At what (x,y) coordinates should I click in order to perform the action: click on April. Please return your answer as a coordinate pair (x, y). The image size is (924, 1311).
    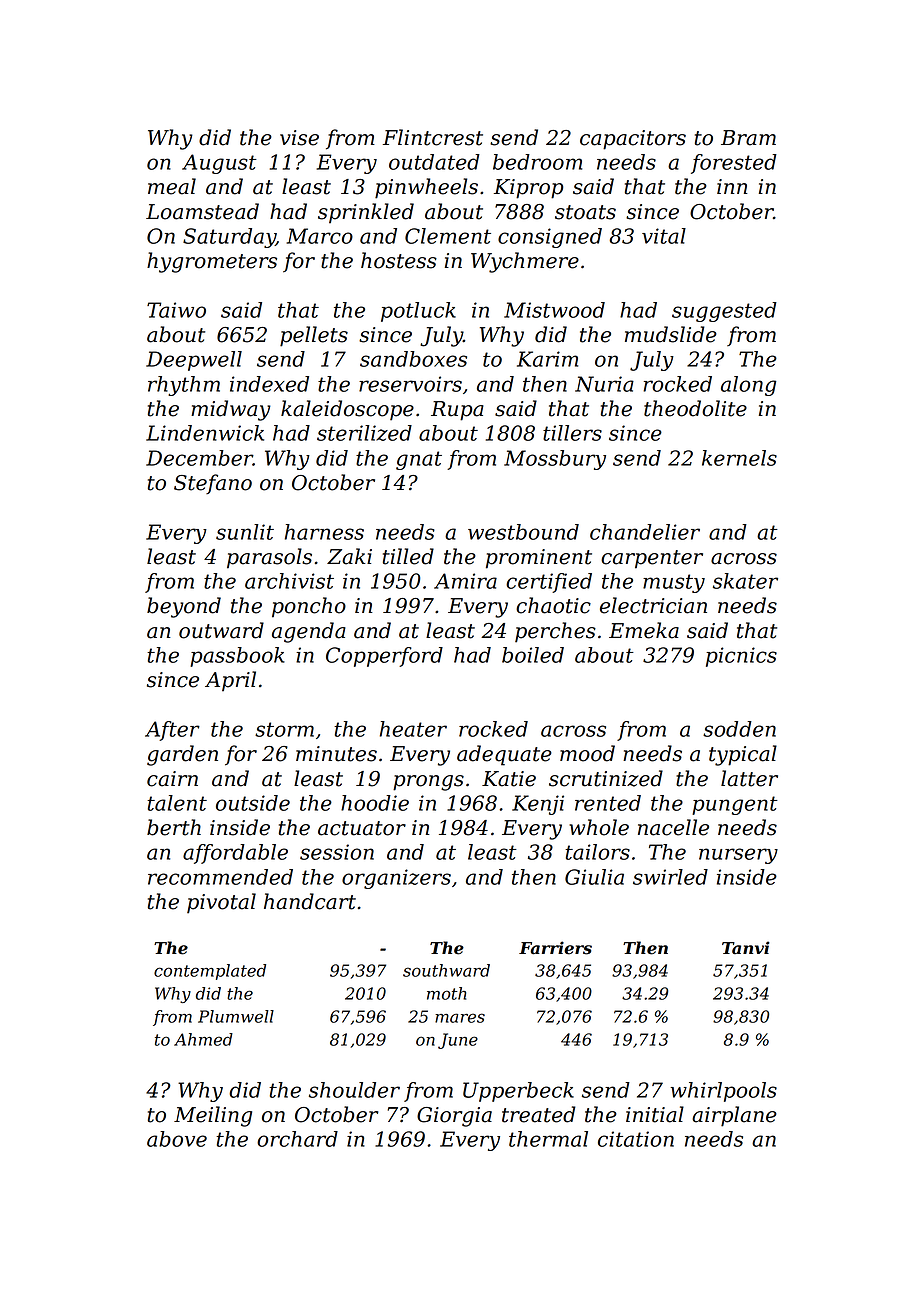
    Looking at the image, I should click on (230, 681).
